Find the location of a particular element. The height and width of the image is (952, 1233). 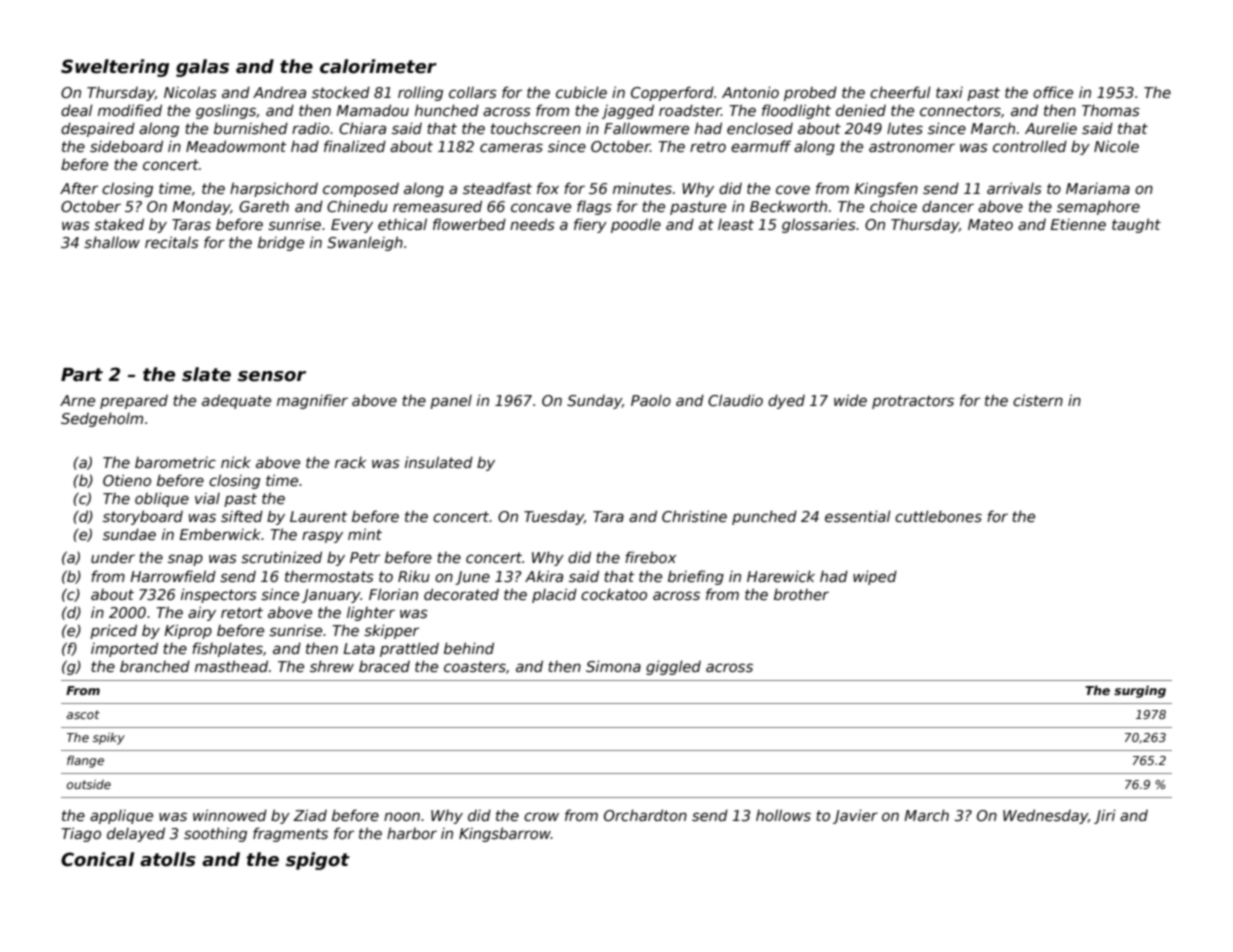

Chiara is located at coordinates (362, 128).
